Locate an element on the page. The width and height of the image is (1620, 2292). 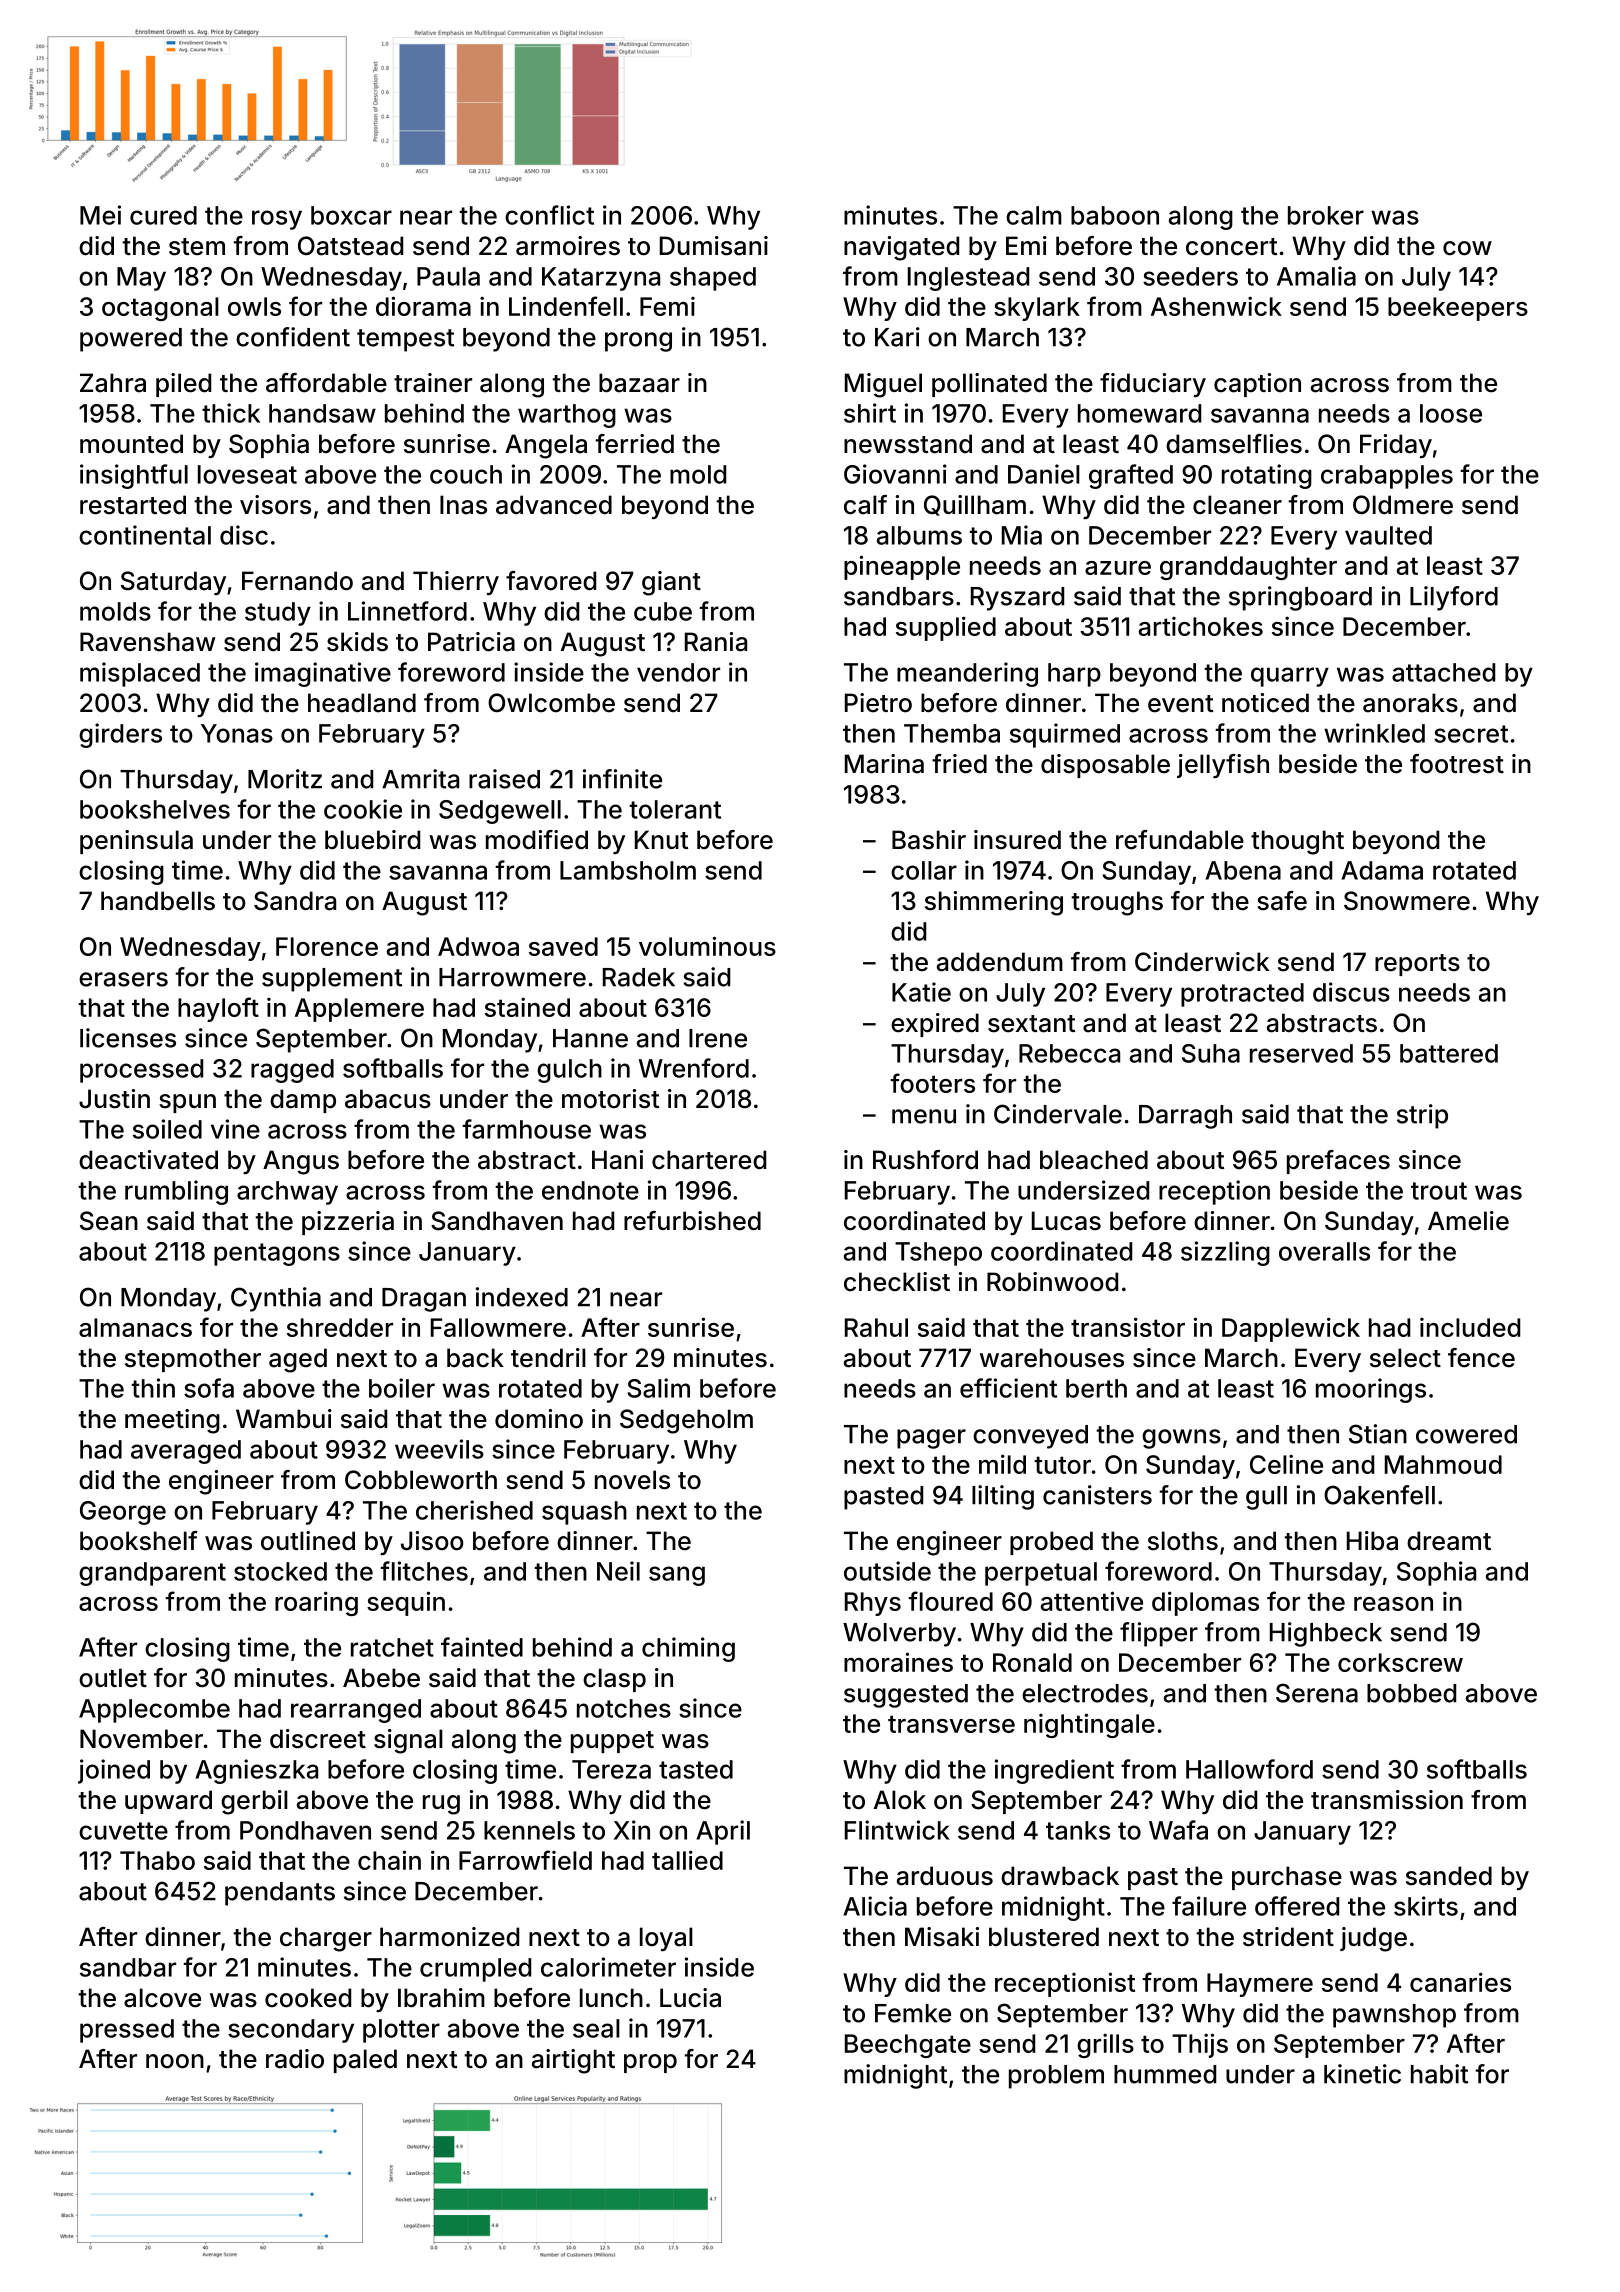
footrest is located at coordinates (1457, 764).
